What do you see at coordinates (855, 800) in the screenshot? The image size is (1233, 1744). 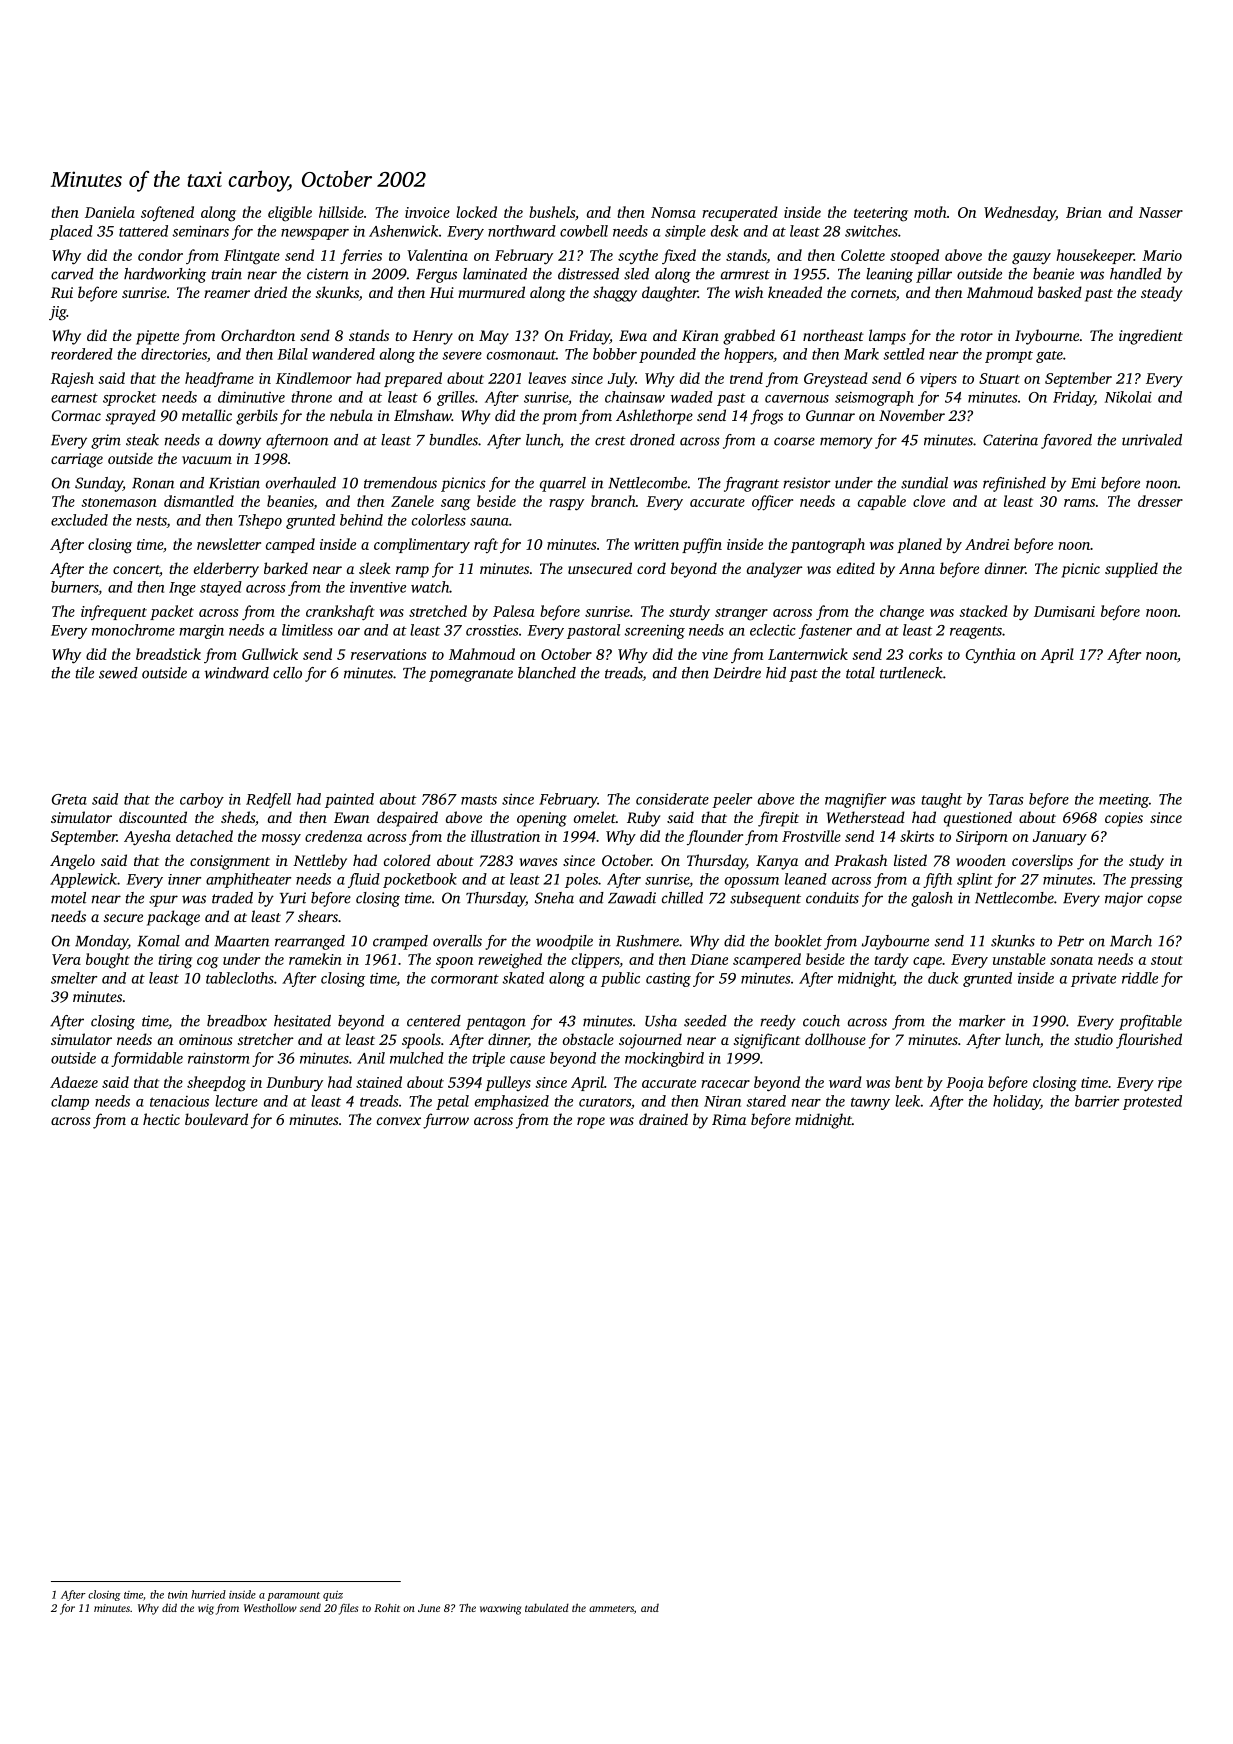 I see `magnifier` at bounding box center [855, 800].
